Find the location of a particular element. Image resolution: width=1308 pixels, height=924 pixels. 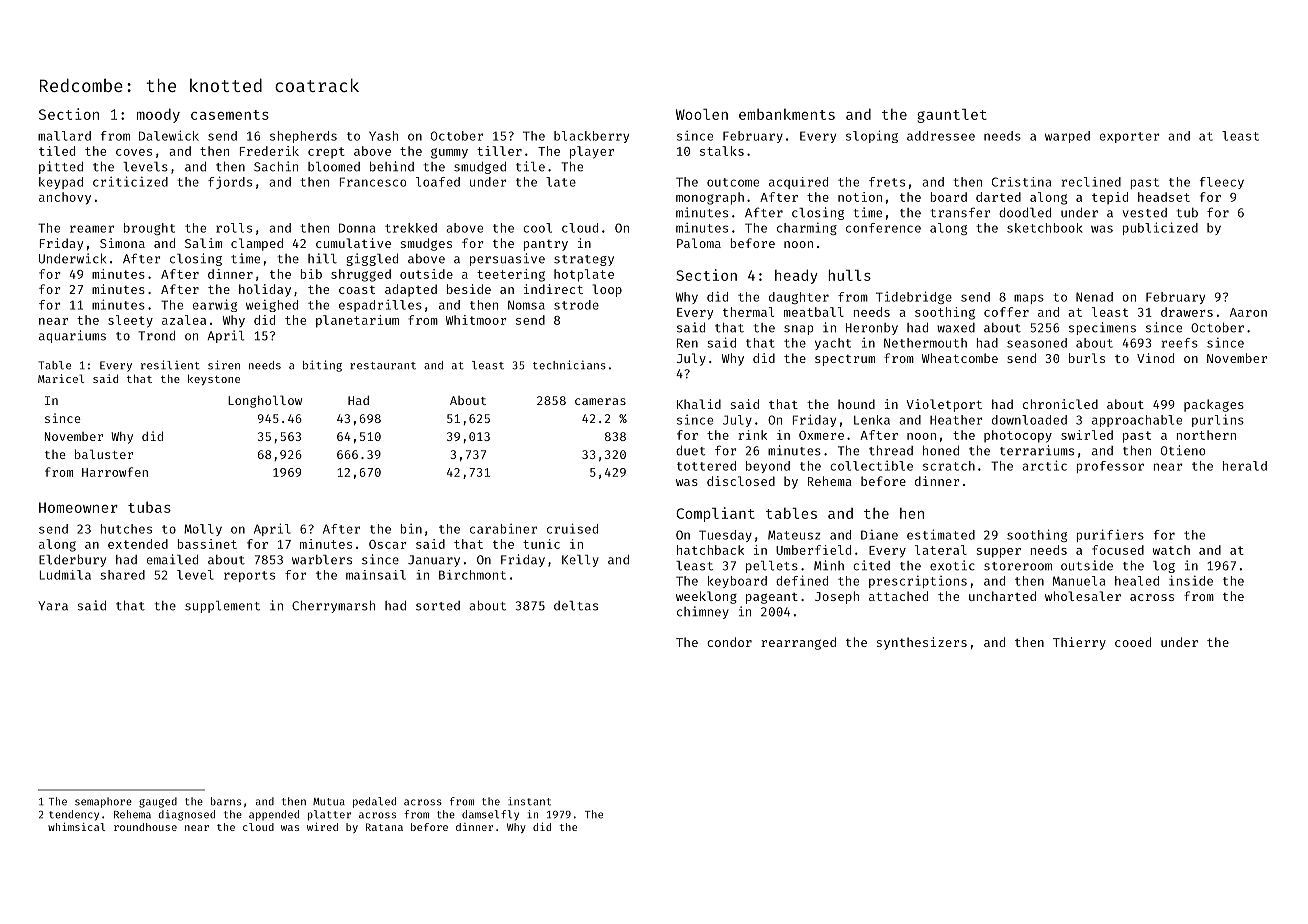

Nethermouth is located at coordinates (925, 343).
